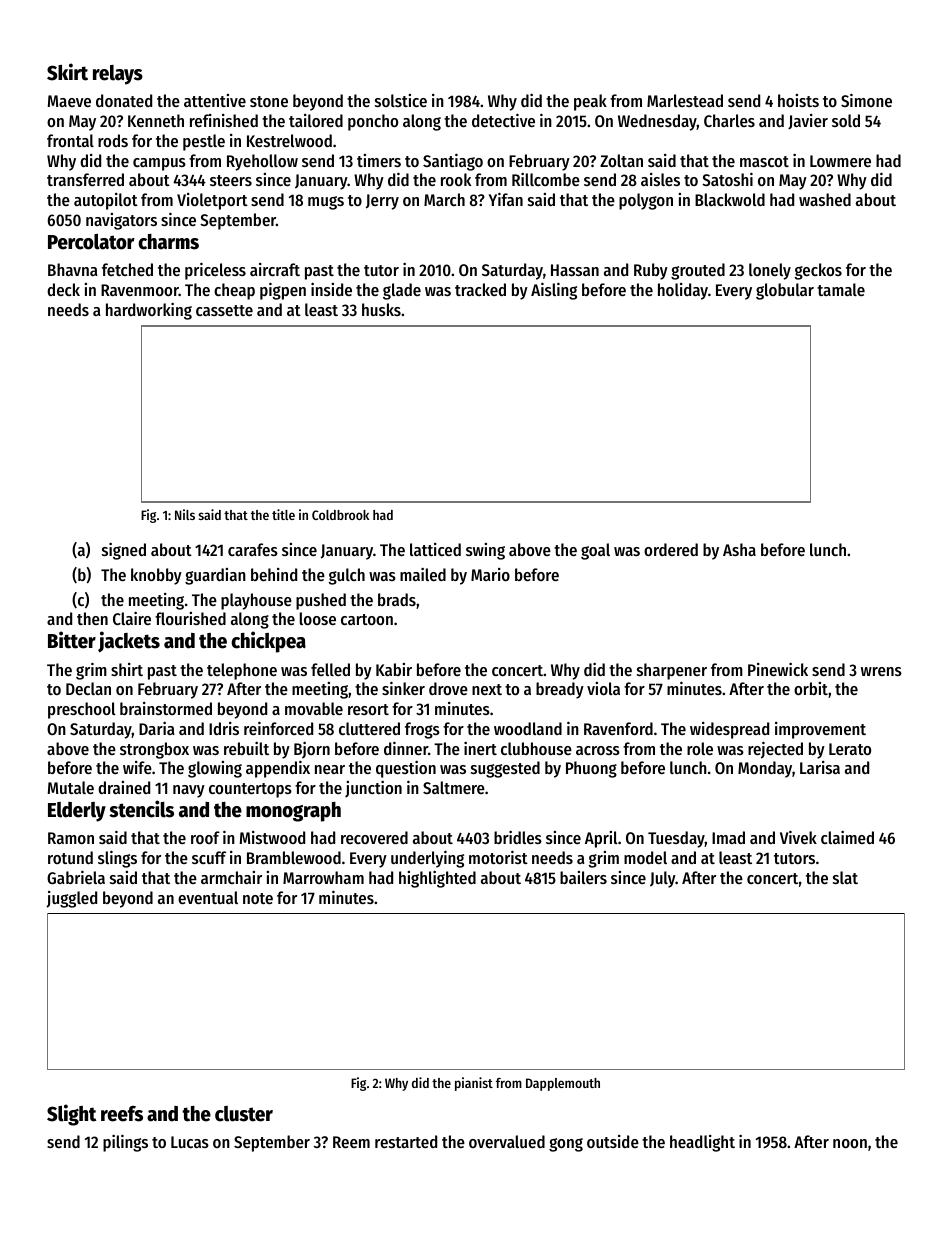 The width and height of the document is (952, 1233). Describe the element at coordinates (729, 730) in the document. I see `widespread` at that location.
